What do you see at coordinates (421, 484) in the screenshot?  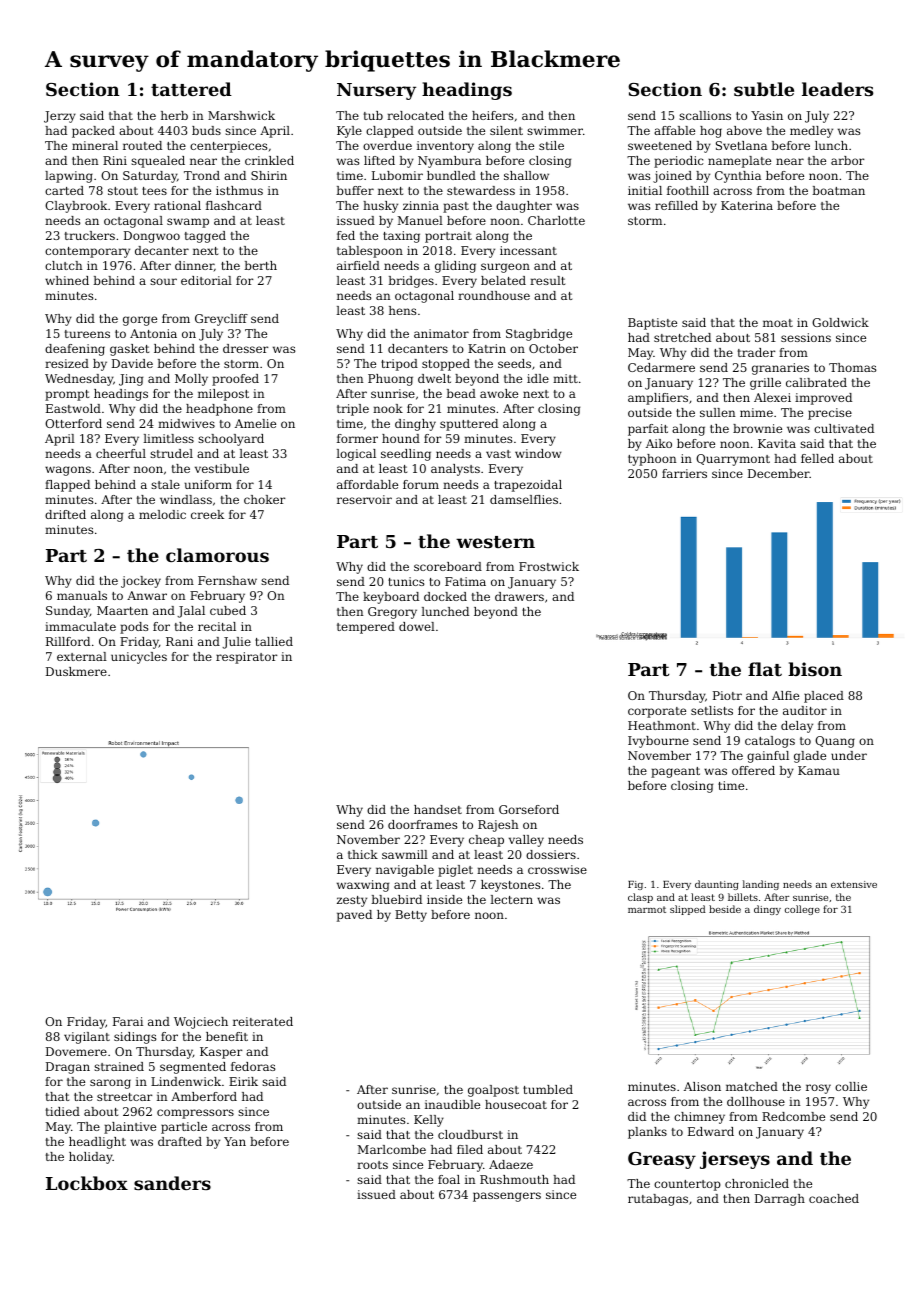 I see `forum` at bounding box center [421, 484].
